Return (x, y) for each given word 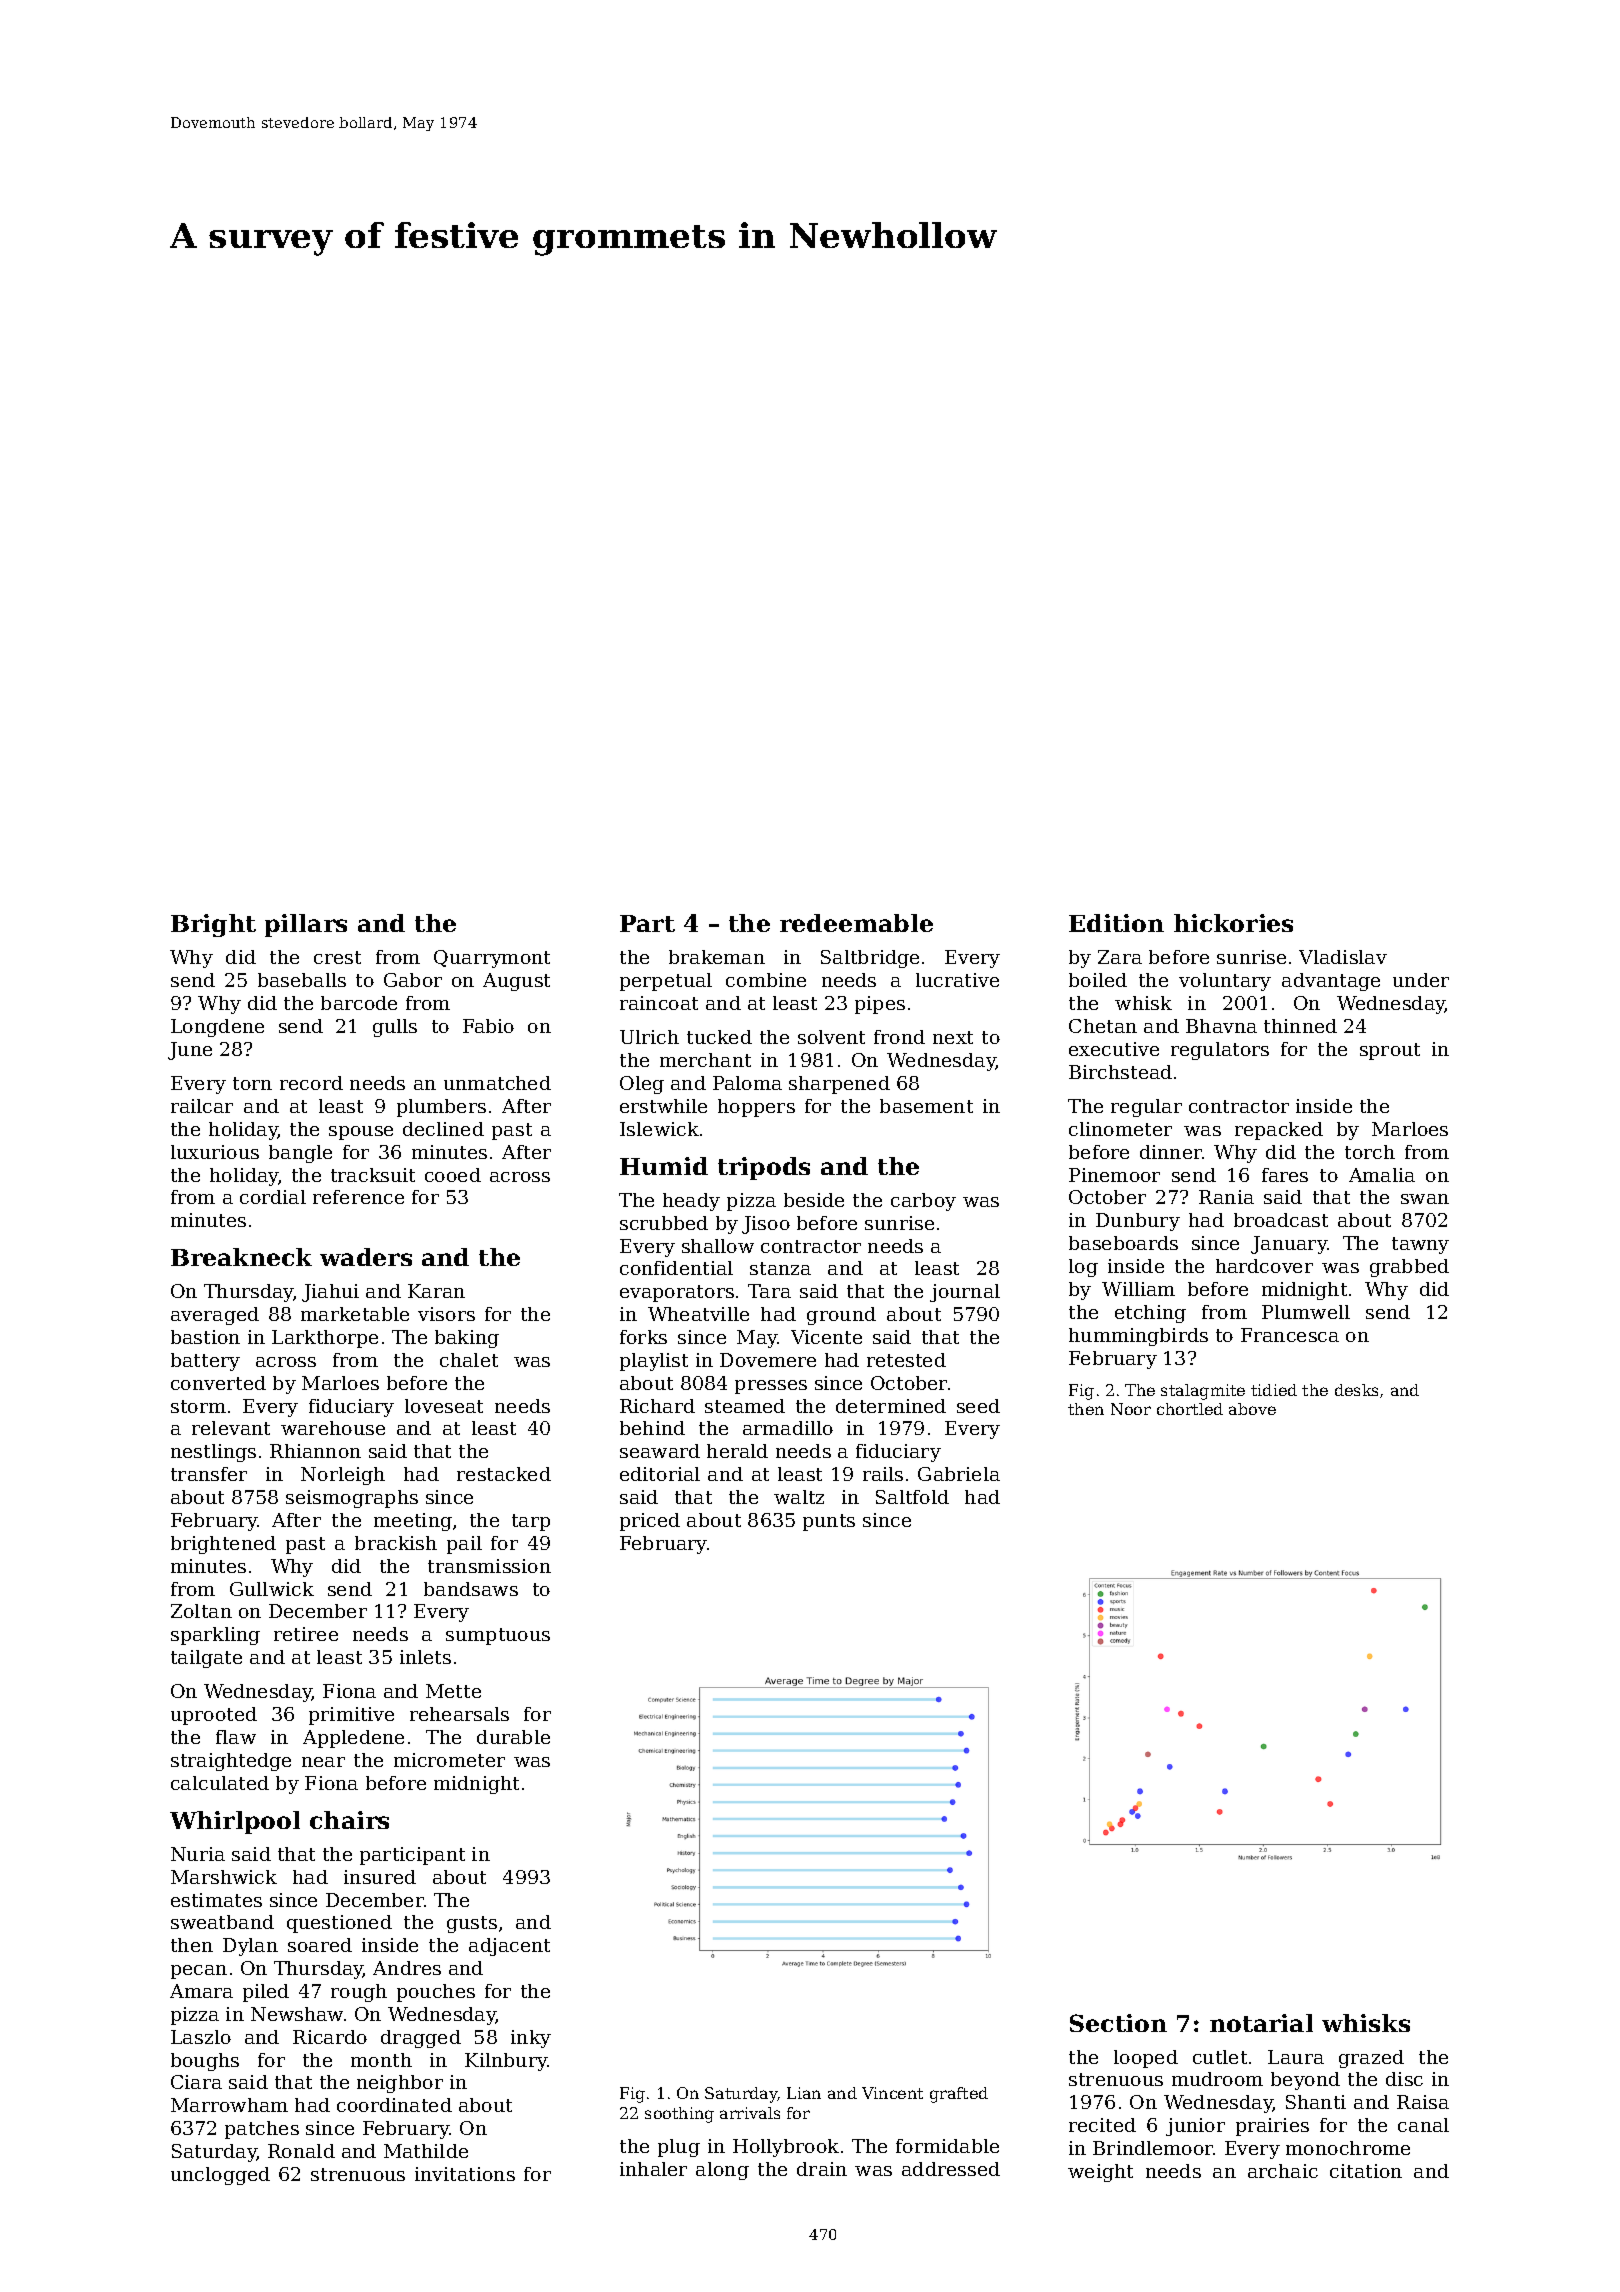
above (1252, 1409)
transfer (209, 1474)
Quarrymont (492, 959)
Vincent (892, 2093)
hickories (1233, 923)
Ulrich (649, 1037)
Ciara (196, 2082)
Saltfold (912, 1497)
